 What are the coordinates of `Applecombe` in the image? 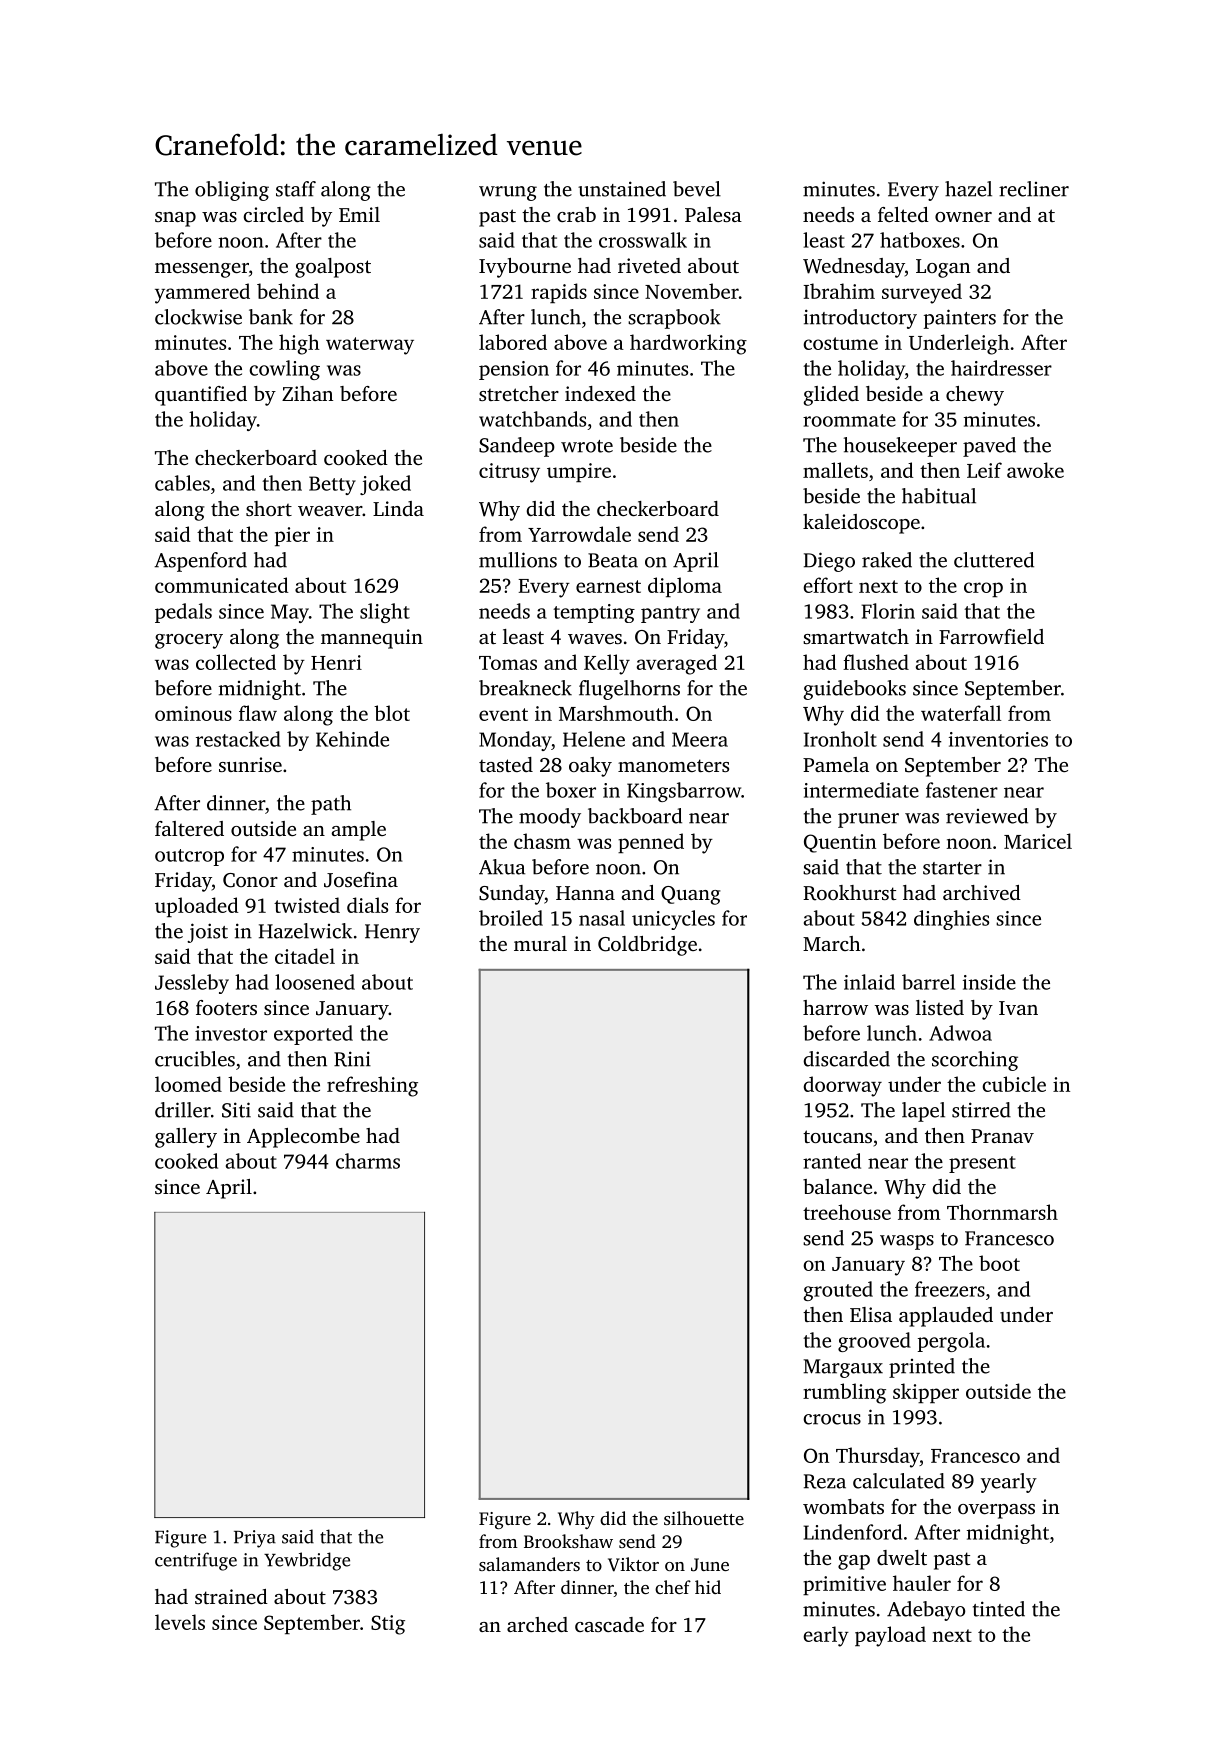 It's located at (303, 1138).
